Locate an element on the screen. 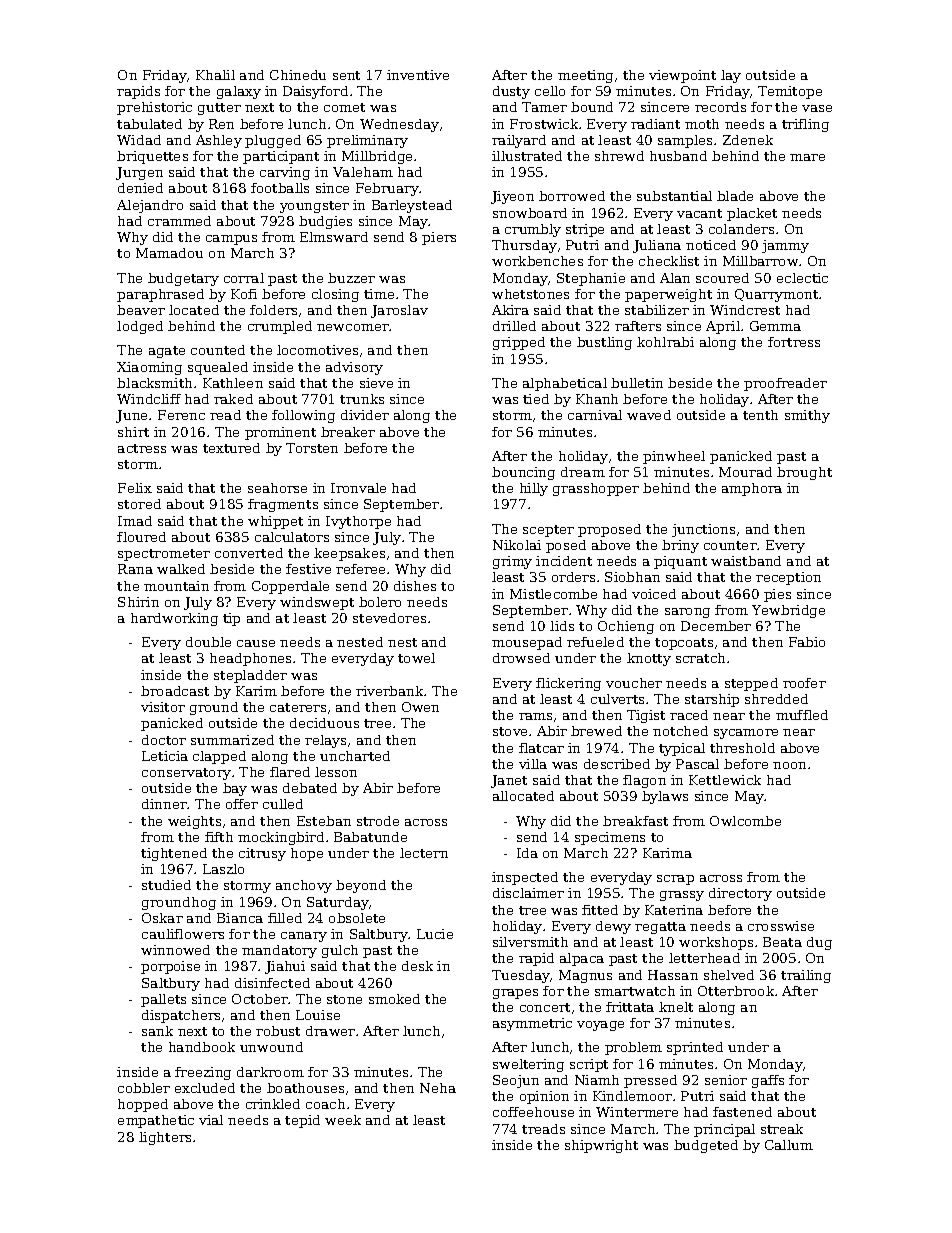 Image resolution: width=952 pixels, height=1233 pixels. reception is located at coordinates (788, 578).
